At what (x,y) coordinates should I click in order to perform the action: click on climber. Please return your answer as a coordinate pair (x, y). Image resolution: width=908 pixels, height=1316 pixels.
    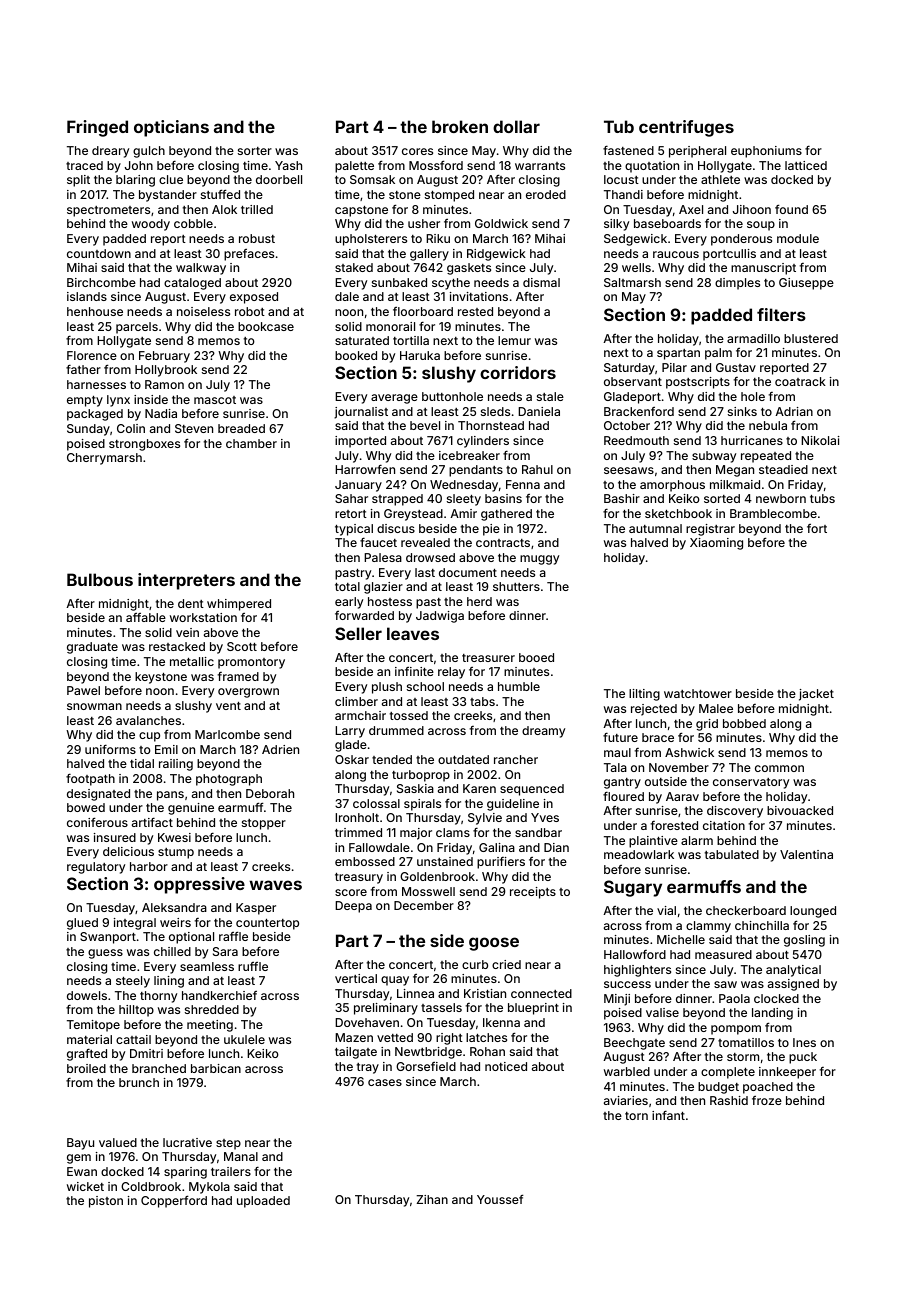
    Looking at the image, I should click on (356, 701).
